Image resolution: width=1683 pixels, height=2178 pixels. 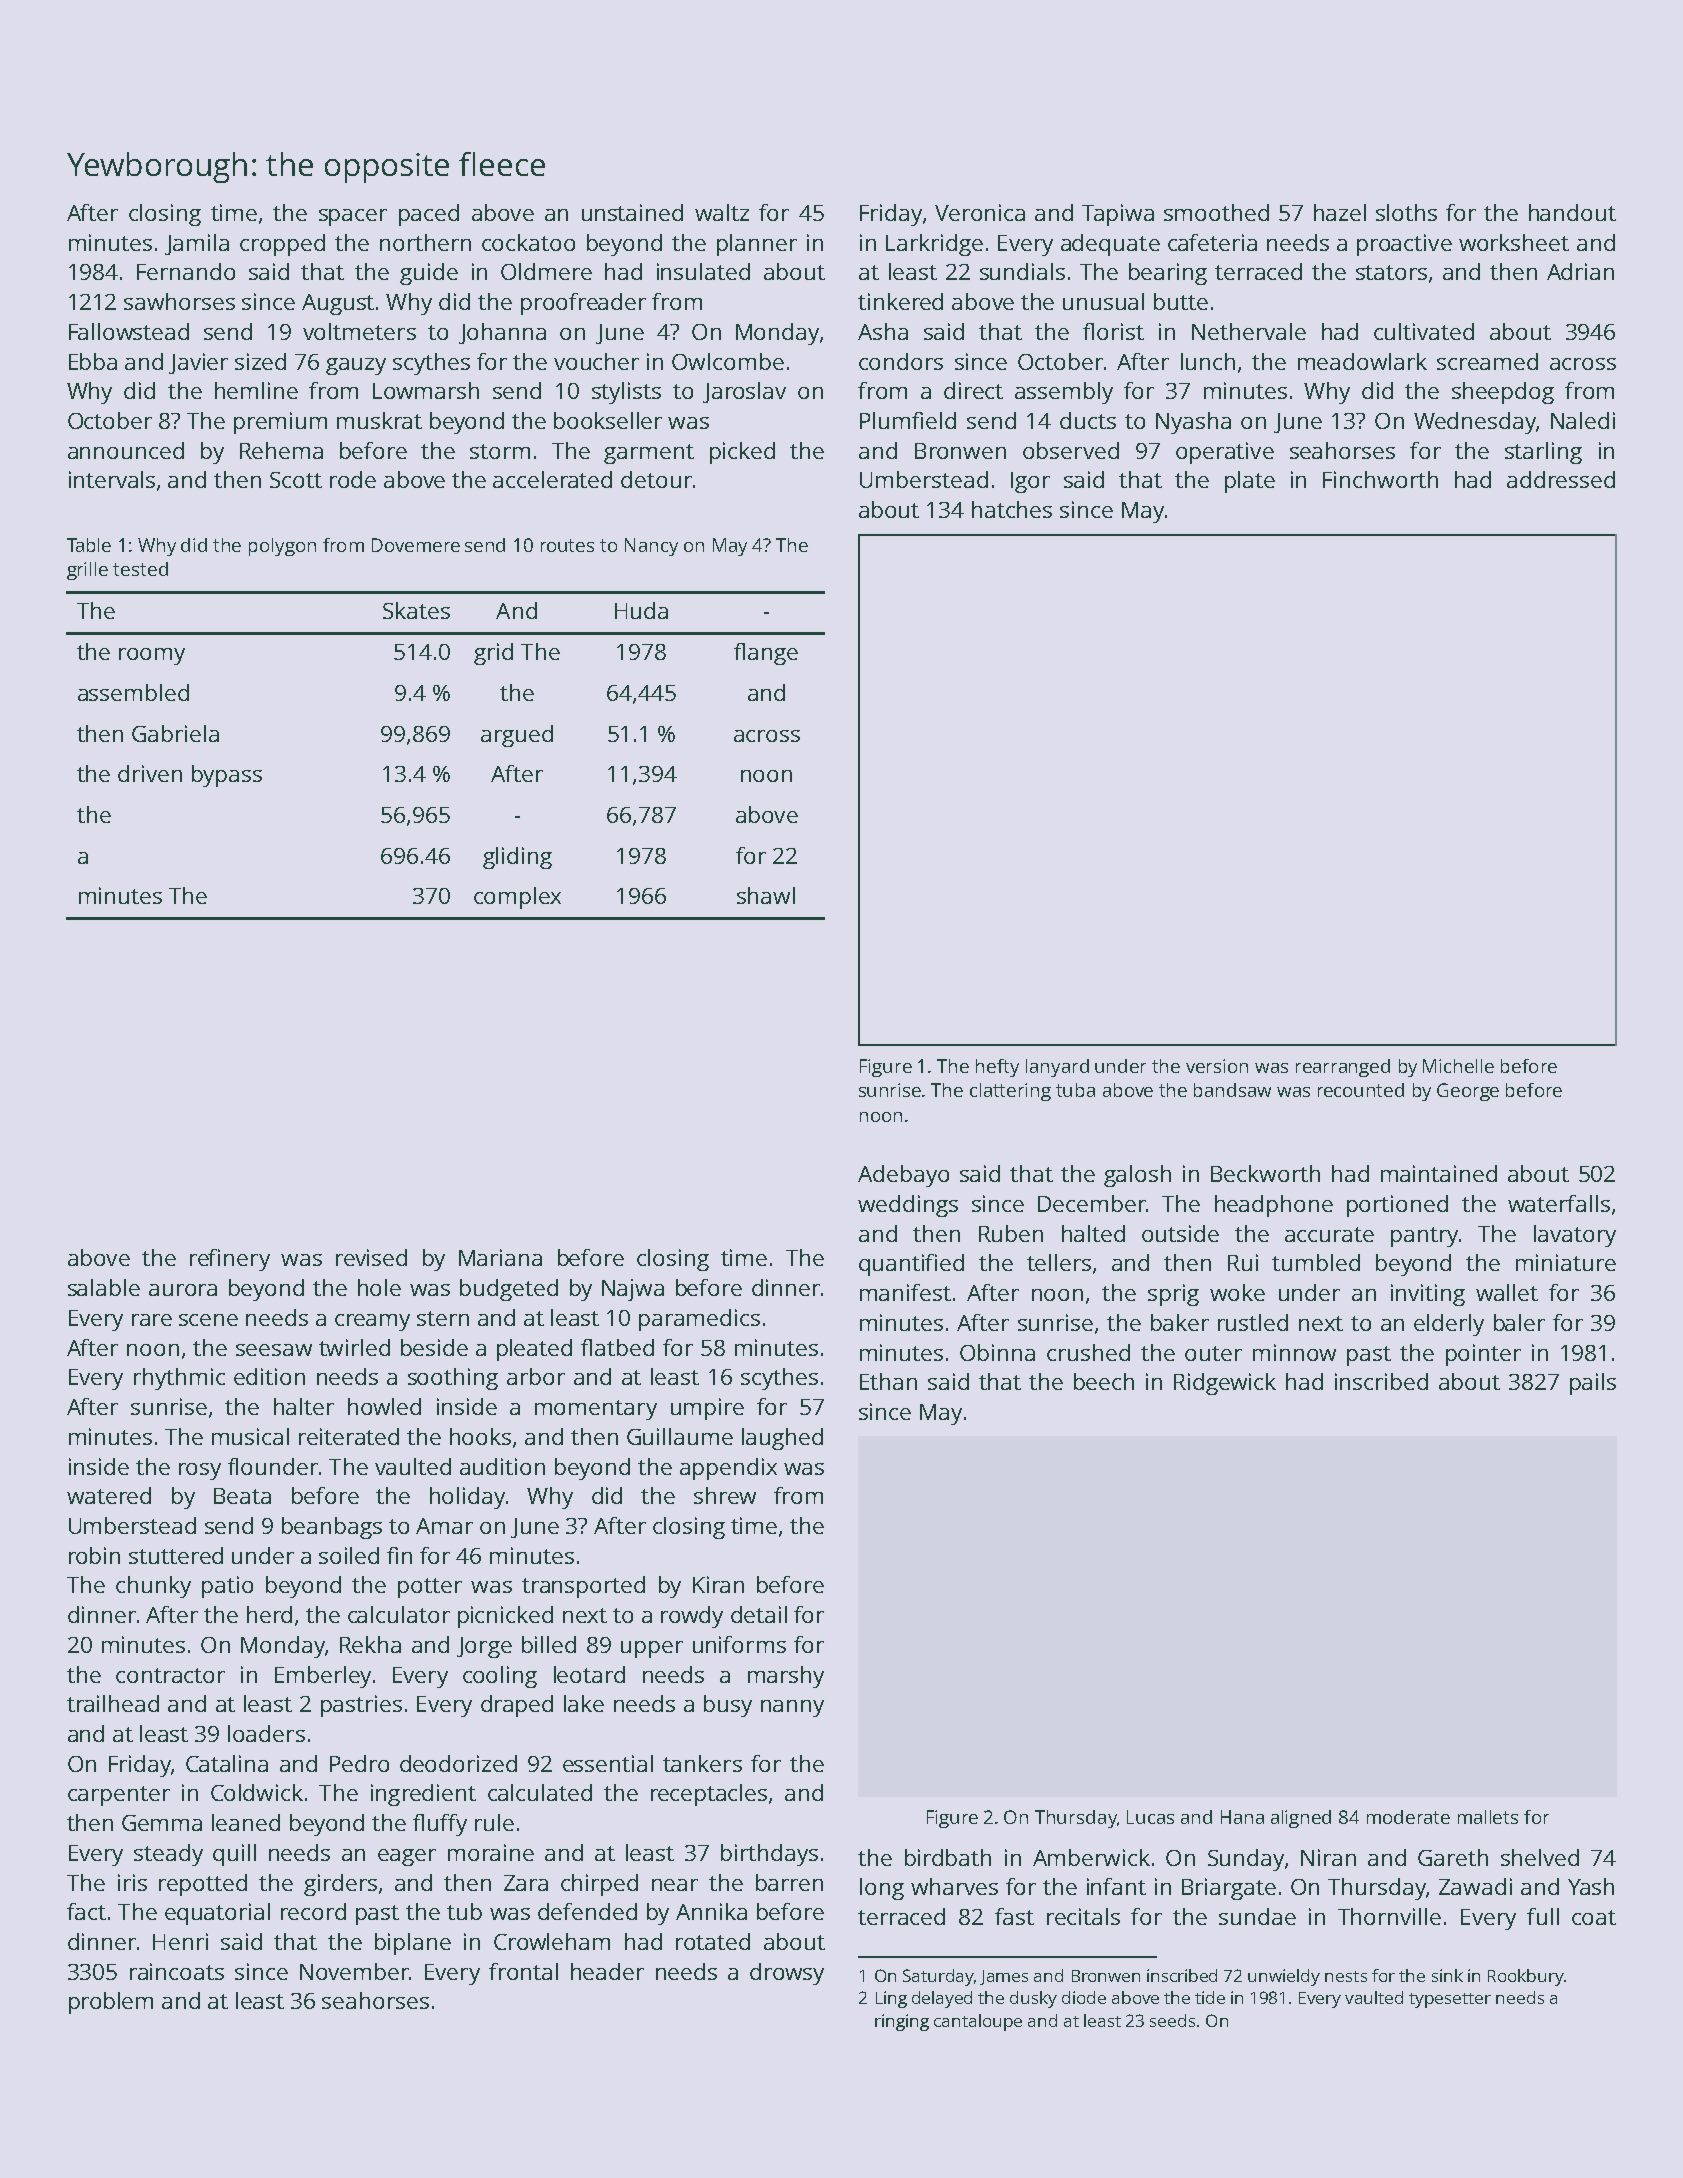 I want to click on fast, so click(x=1014, y=1916).
